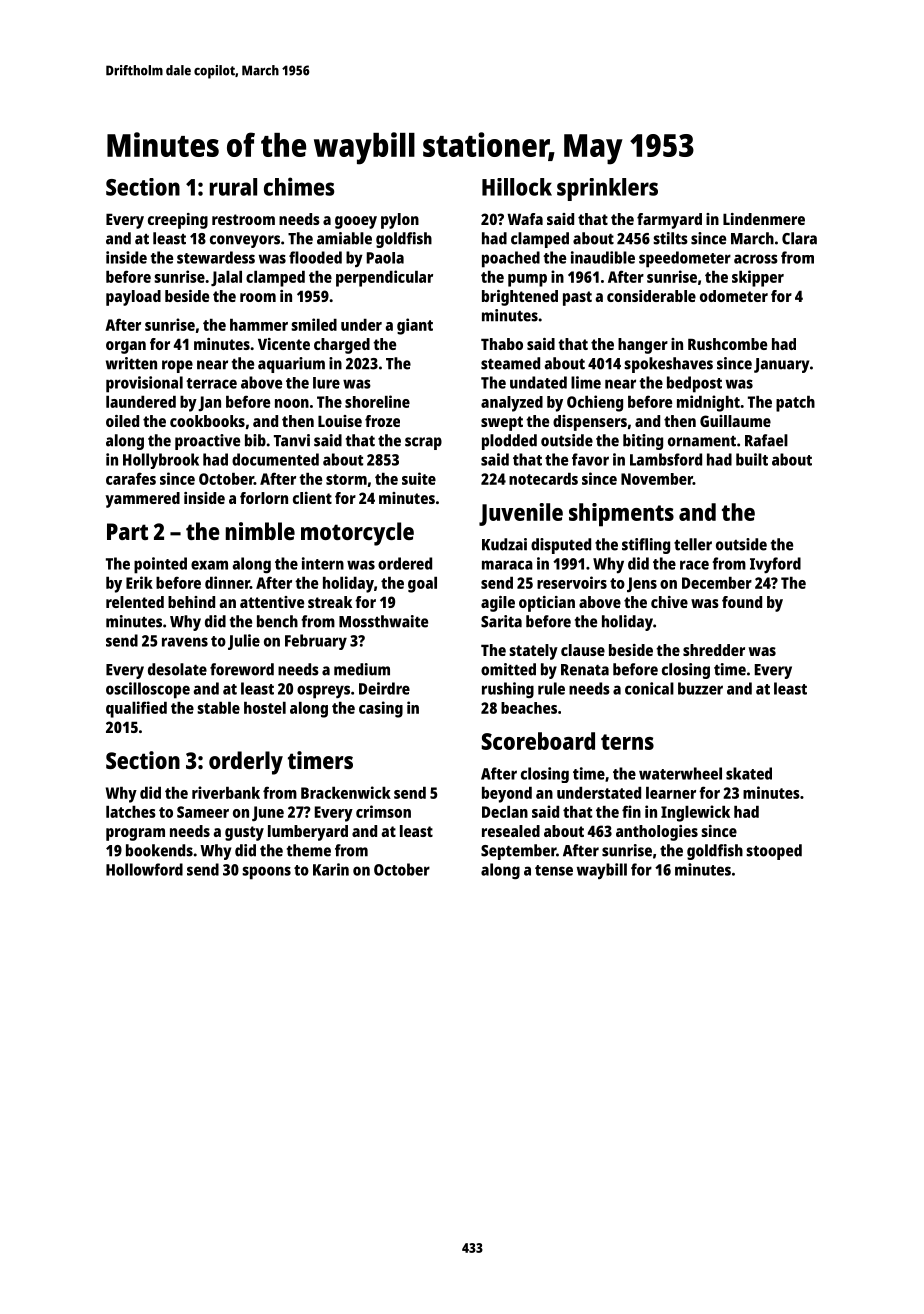 Image resolution: width=924 pixels, height=1314 pixels. Describe the element at coordinates (774, 852) in the screenshot. I see `stooped` at that location.
